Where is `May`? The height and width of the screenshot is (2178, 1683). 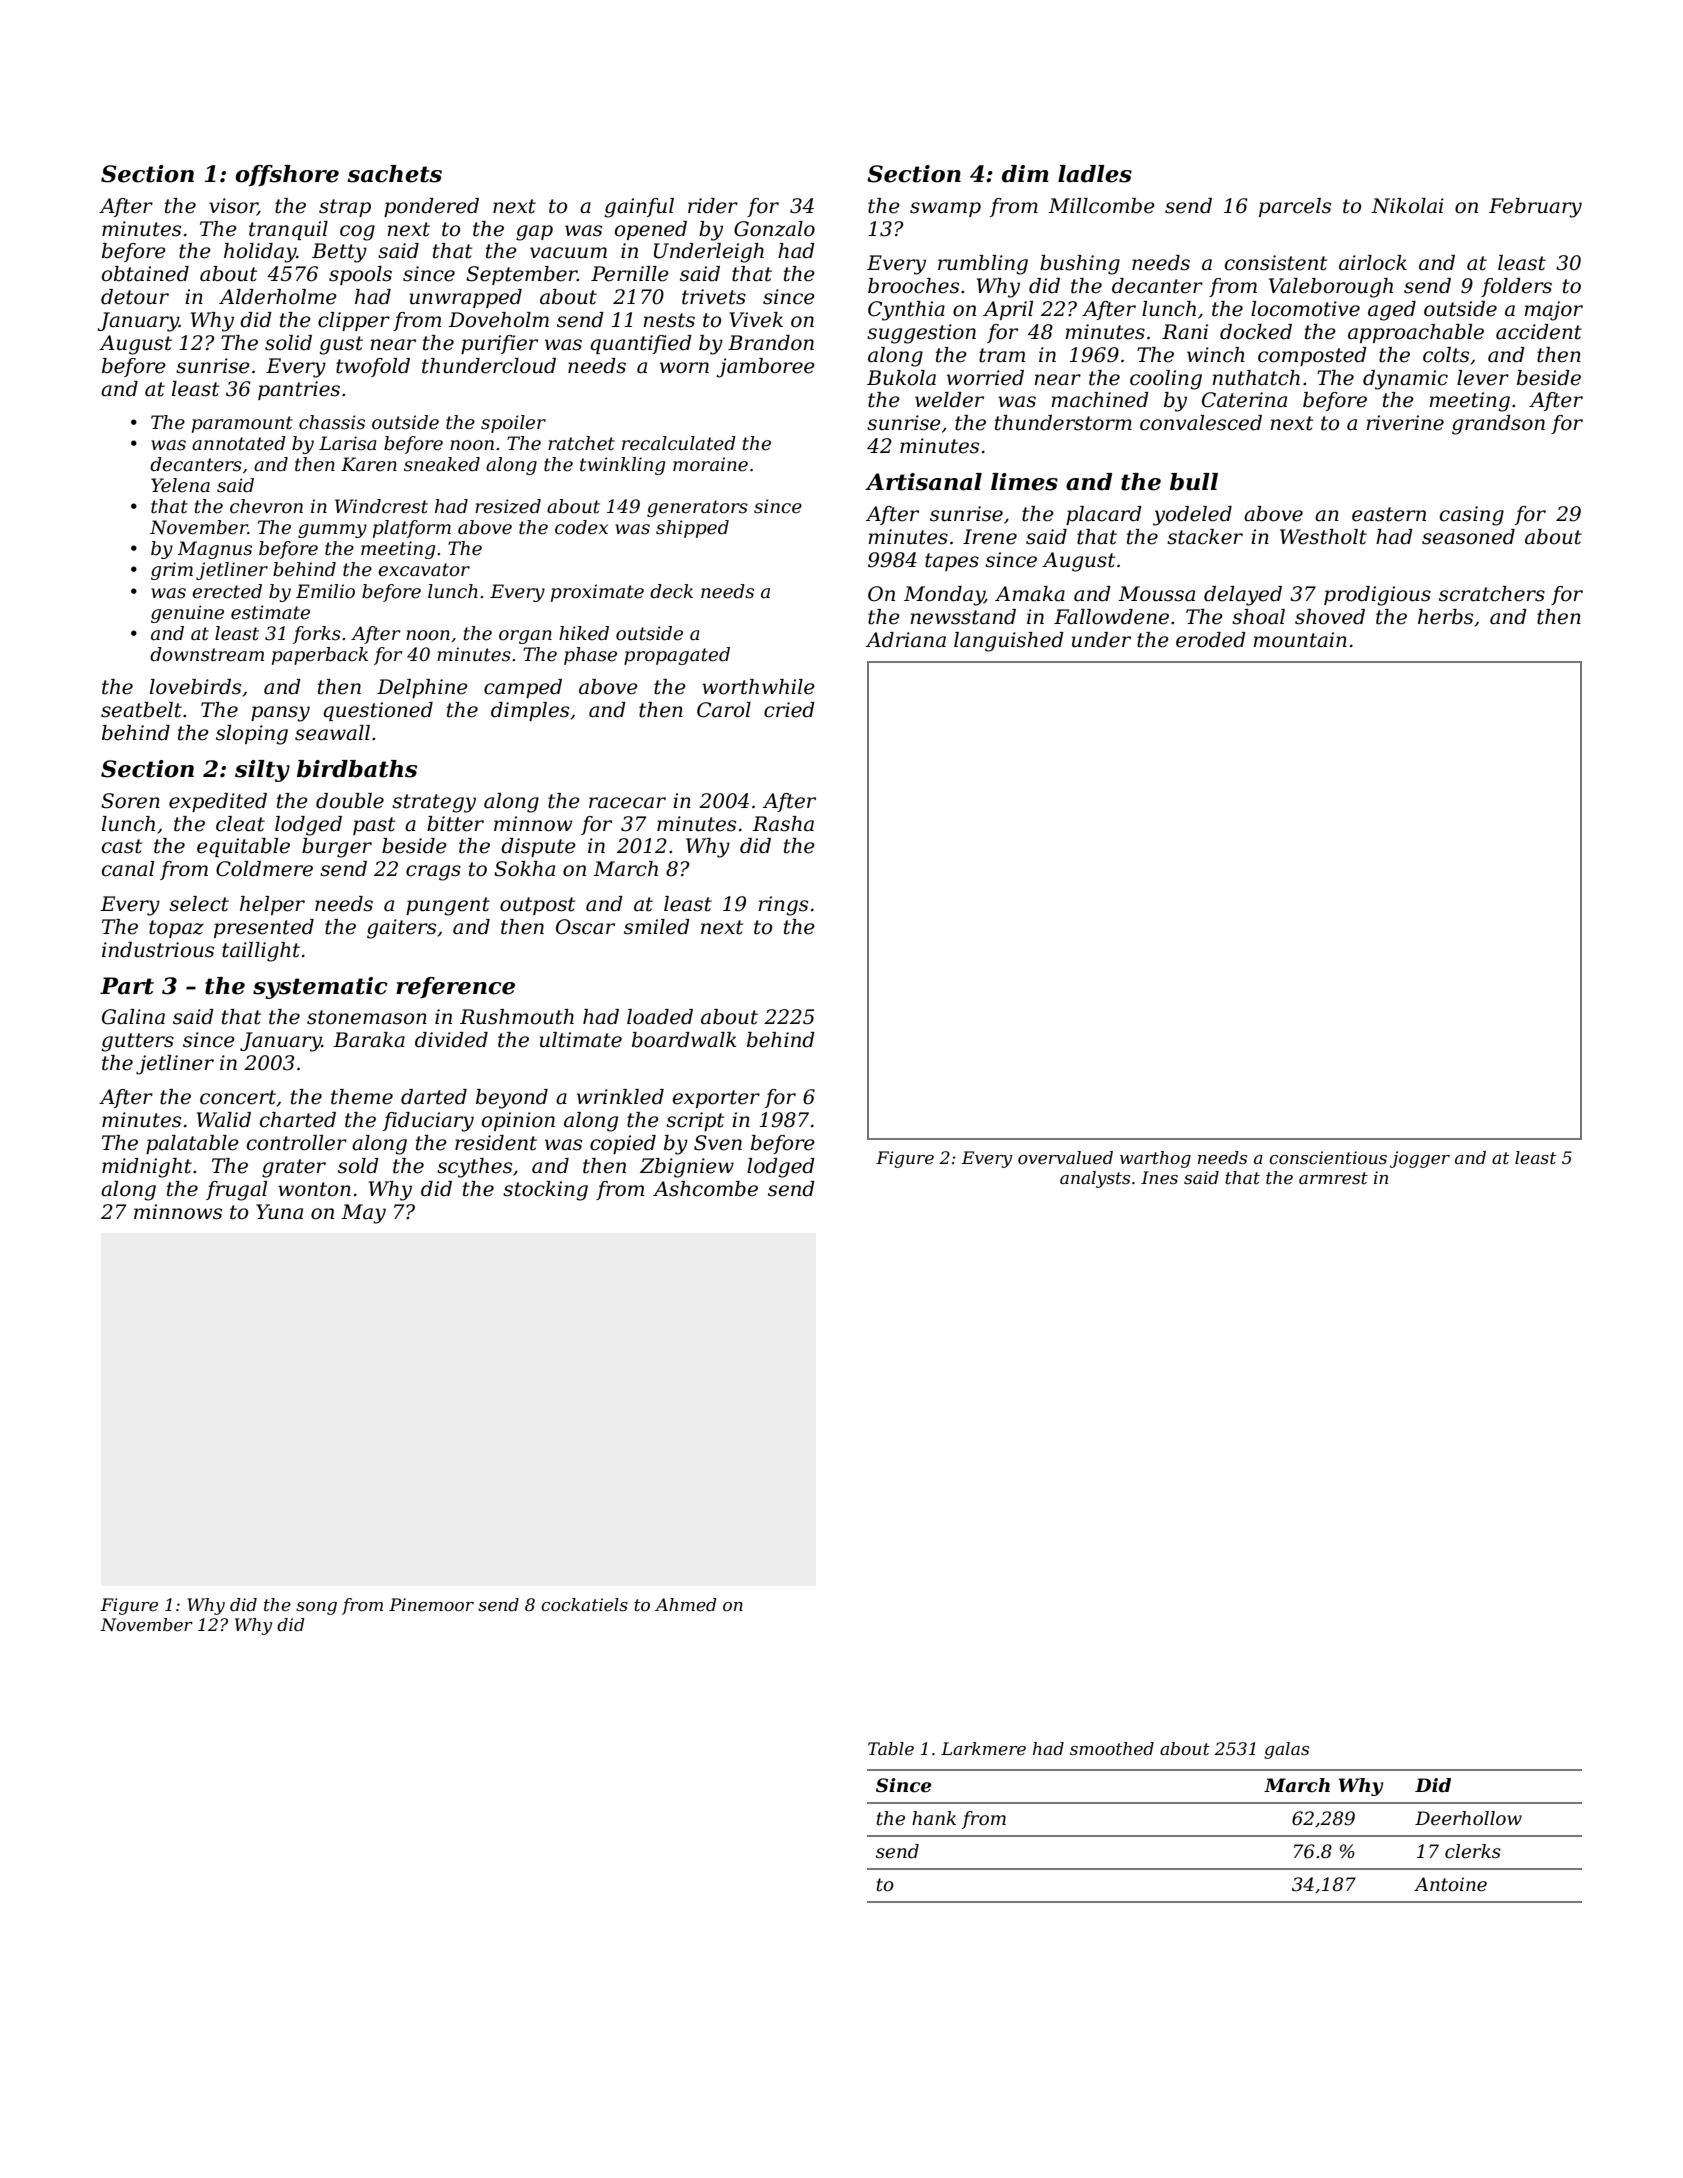
May is located at coordinates (363, 1214).
